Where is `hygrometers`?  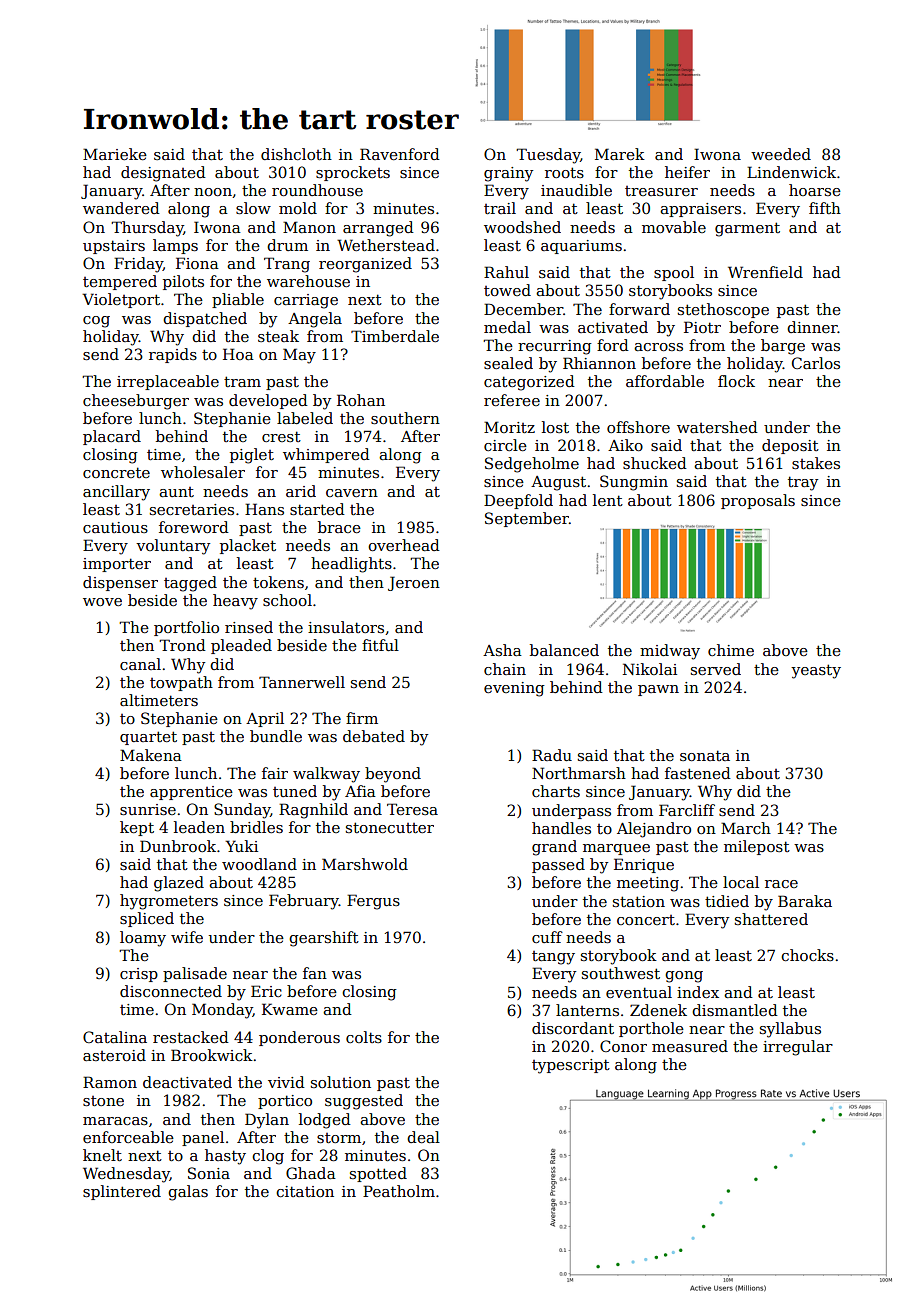 hygrometers is located at coordinates (169, 902).
